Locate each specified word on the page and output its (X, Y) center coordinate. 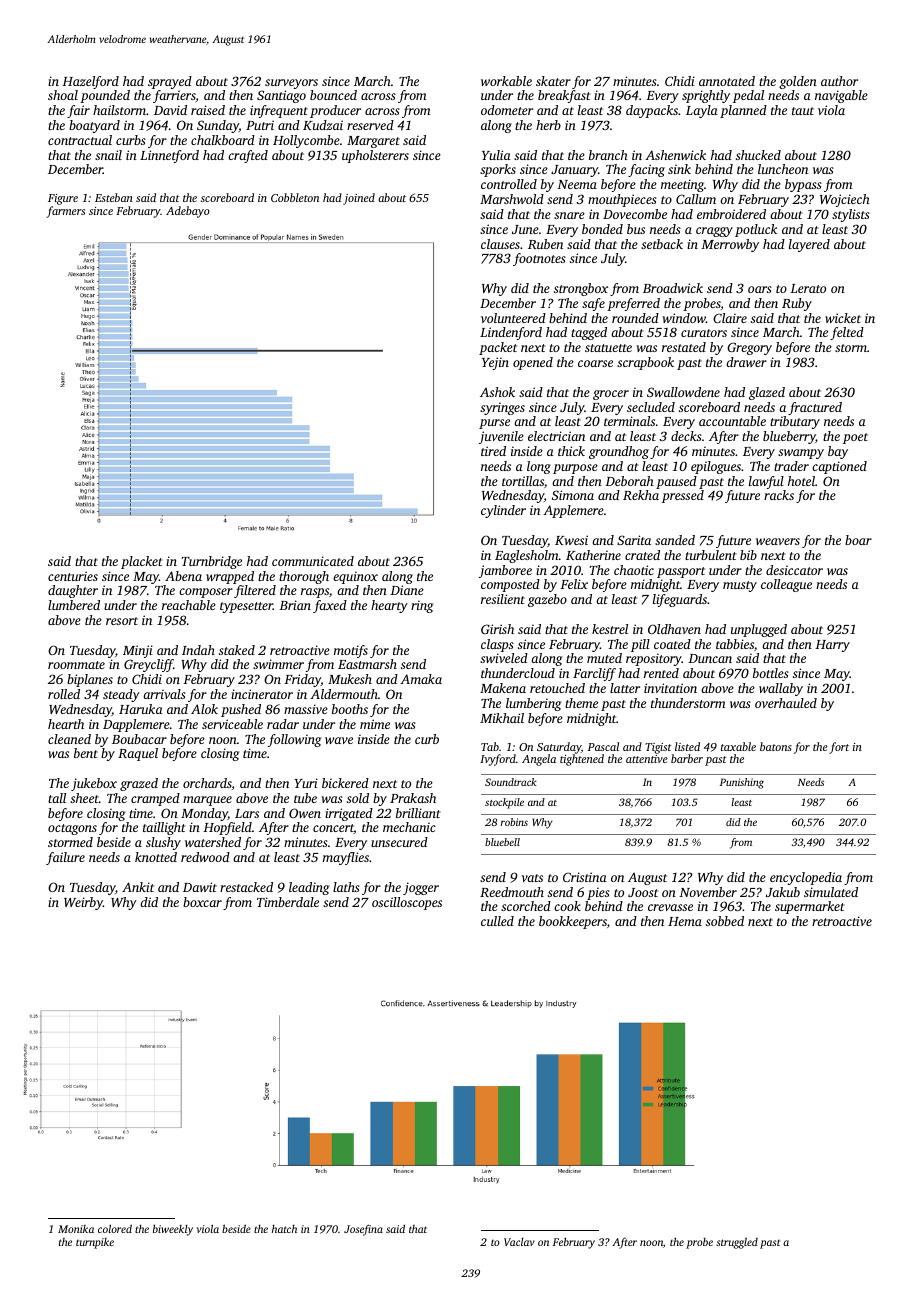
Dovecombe (635, 214)
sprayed (170, 82)
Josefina (363, 1230)
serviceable (232, 724)
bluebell (502, 842)
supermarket (809, 907)
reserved (370, 125)
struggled (737, 1243)
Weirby (83, 903)
